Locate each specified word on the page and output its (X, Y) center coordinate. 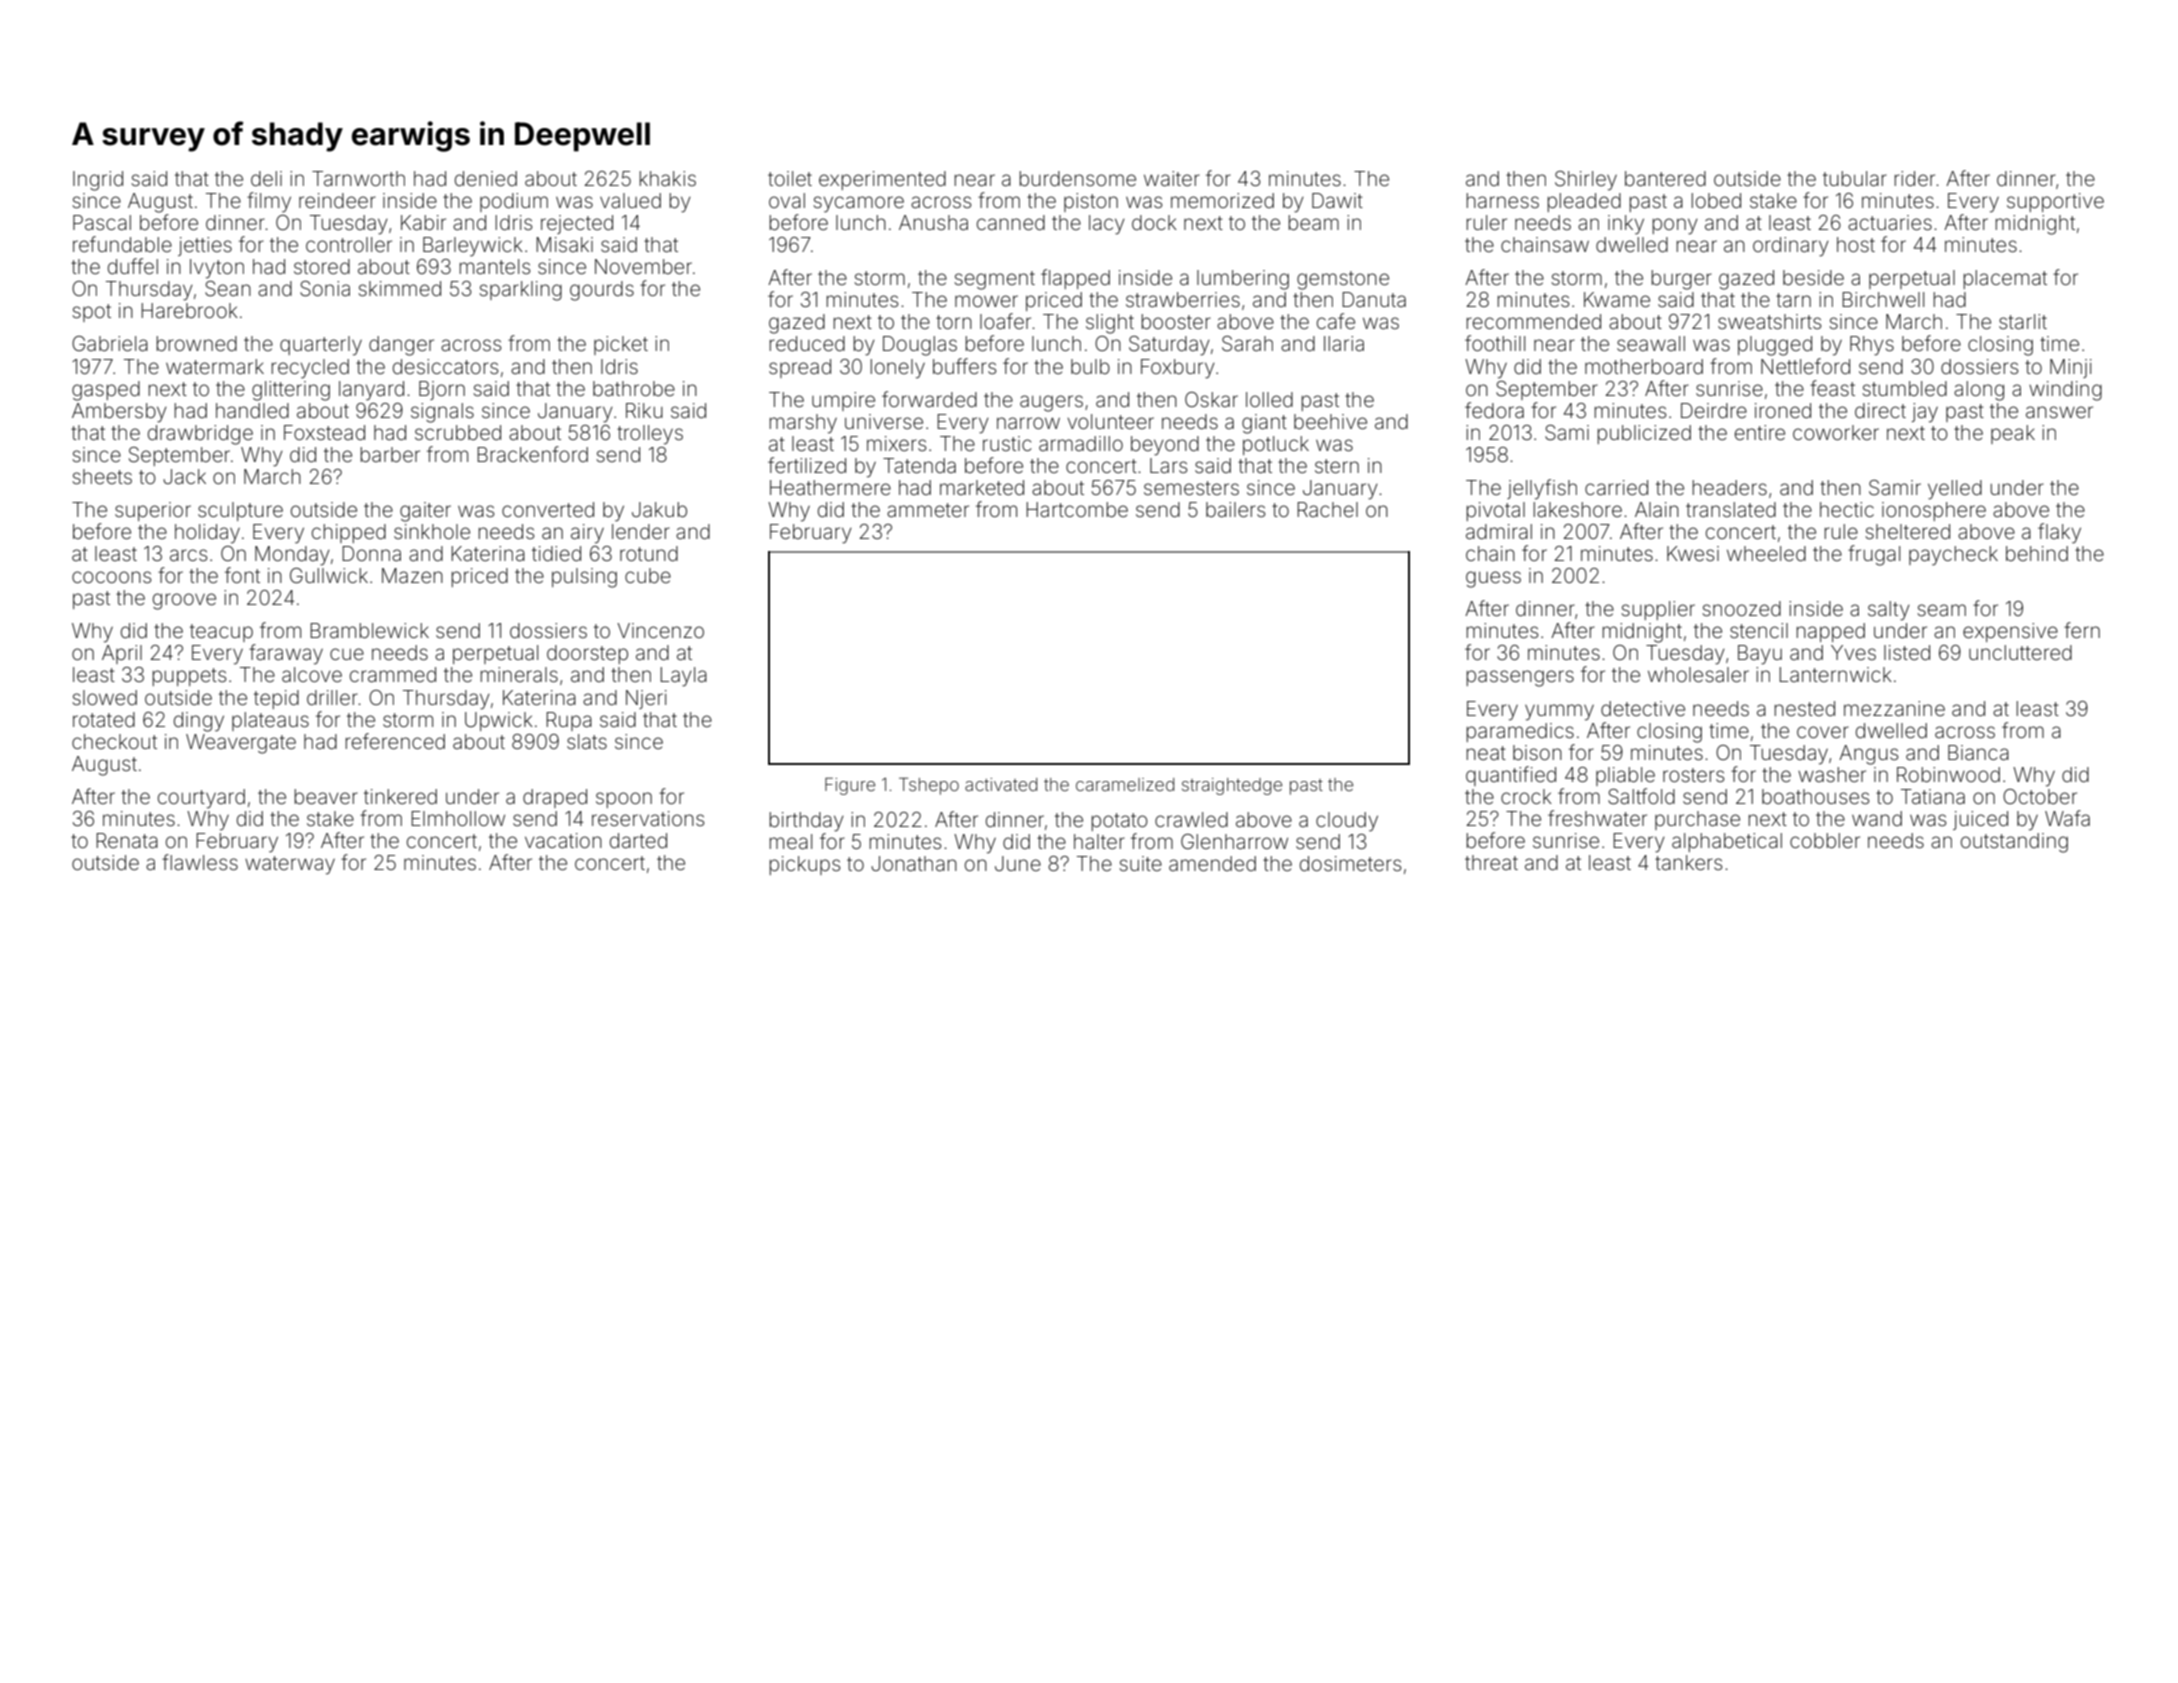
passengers (1520, 678)
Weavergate (241, 744)
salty (1889, 611)
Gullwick (329, 575)
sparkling (520, 291)
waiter (1172, 178)
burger (1682, 280)
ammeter (928, 510)
